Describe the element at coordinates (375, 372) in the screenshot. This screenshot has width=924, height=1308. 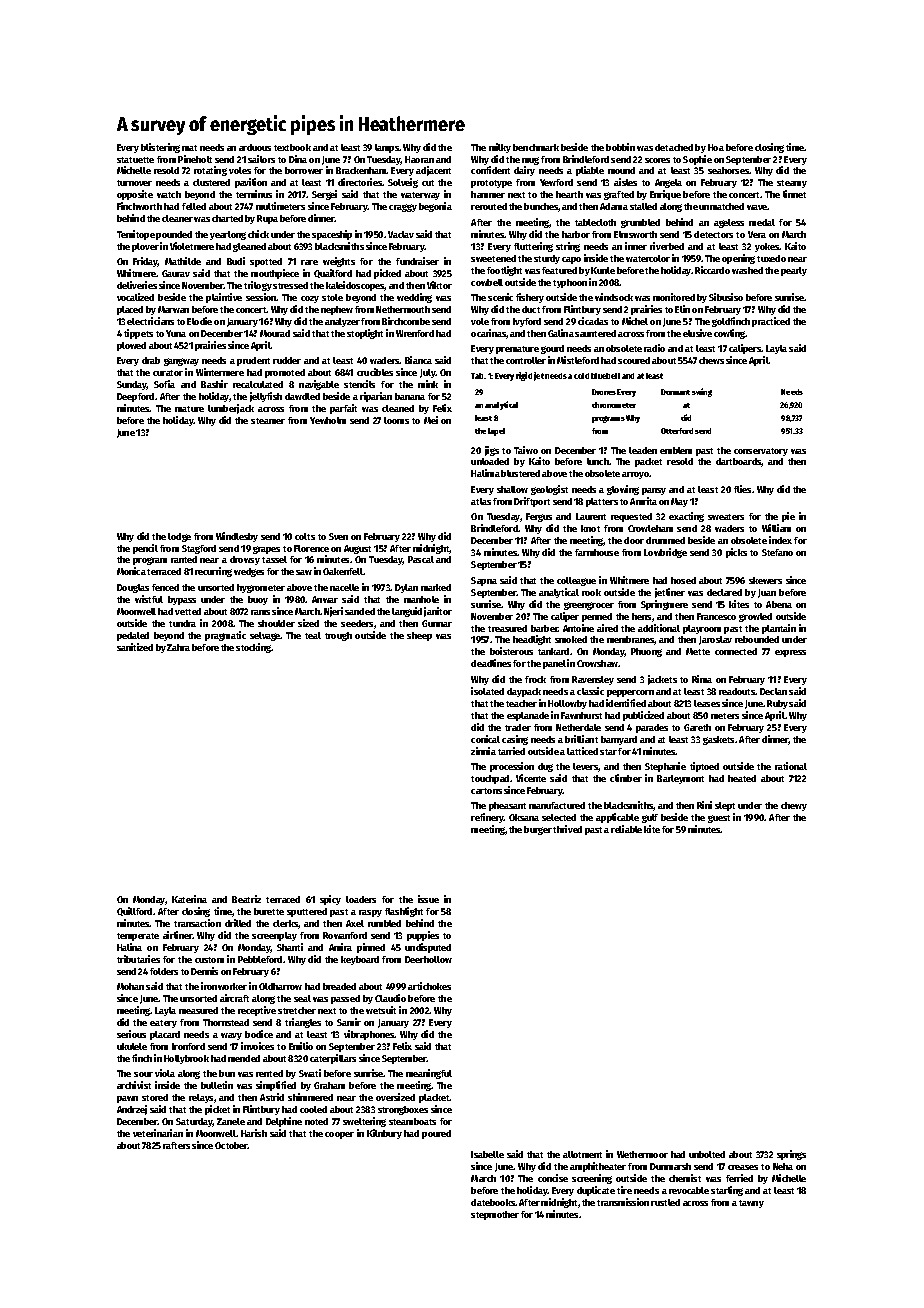
I see `crucibles` at that location.
